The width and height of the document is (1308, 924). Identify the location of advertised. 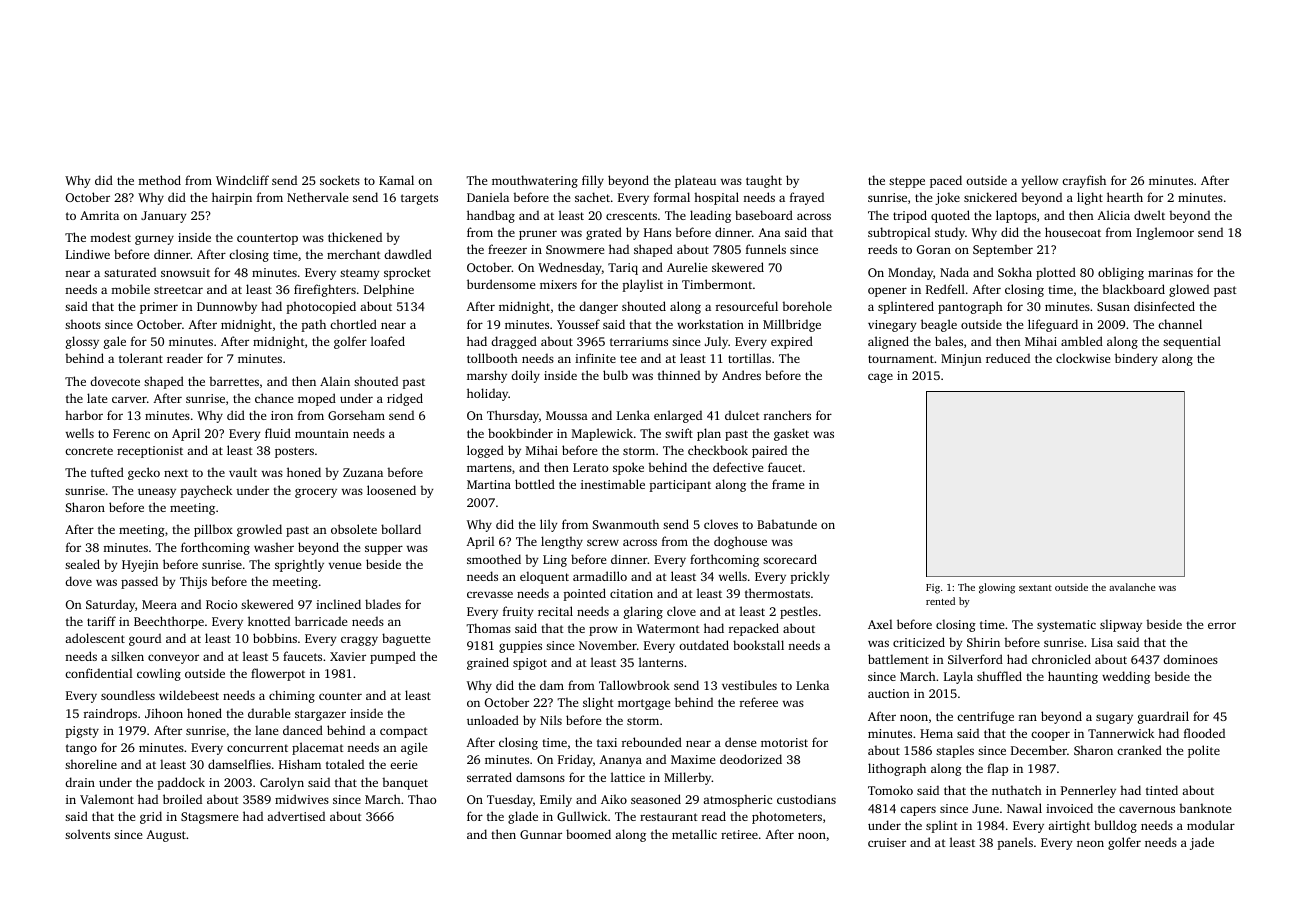
(296, 816).
